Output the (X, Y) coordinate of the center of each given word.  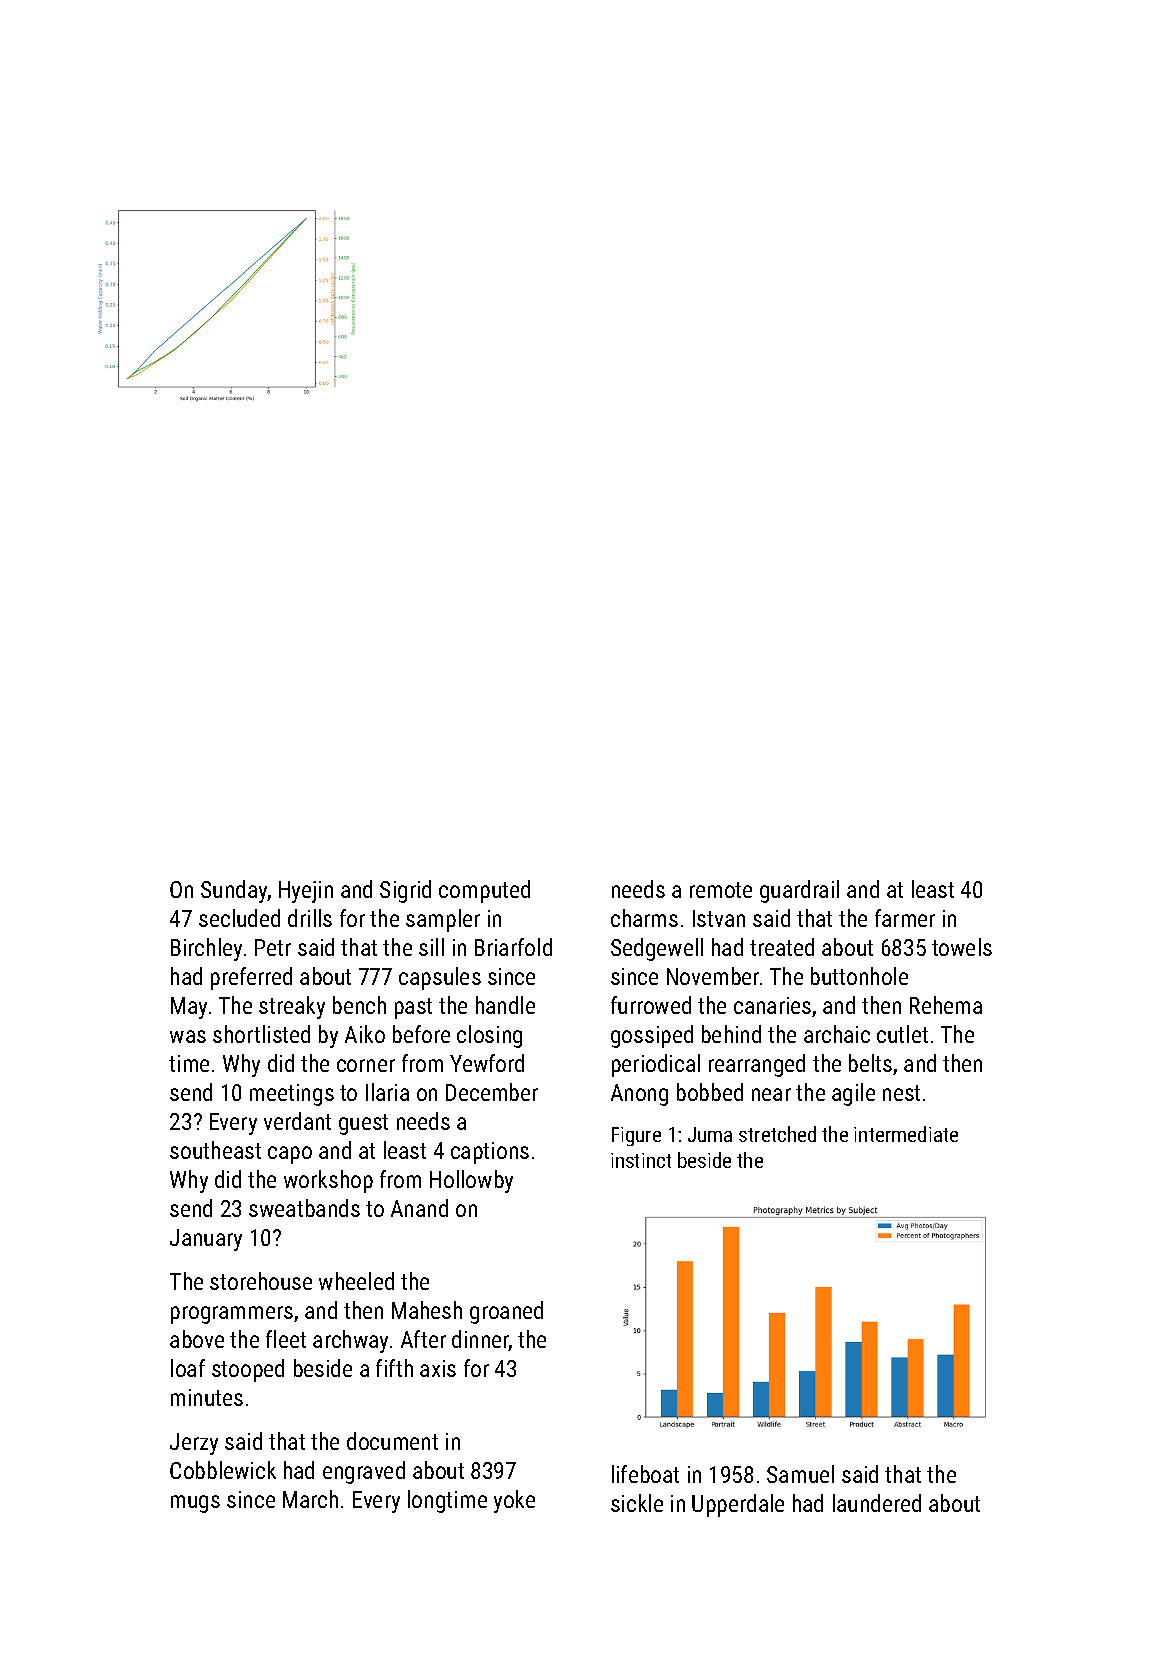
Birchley (206, 949)
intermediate (906, 1134)
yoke (514, 1501)
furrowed (651, 1005)
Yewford (487, 1063)
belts (870, 1063)
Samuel (800, 1474)
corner (366, 1065)
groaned (506, 1312)
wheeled (356, 1281)
